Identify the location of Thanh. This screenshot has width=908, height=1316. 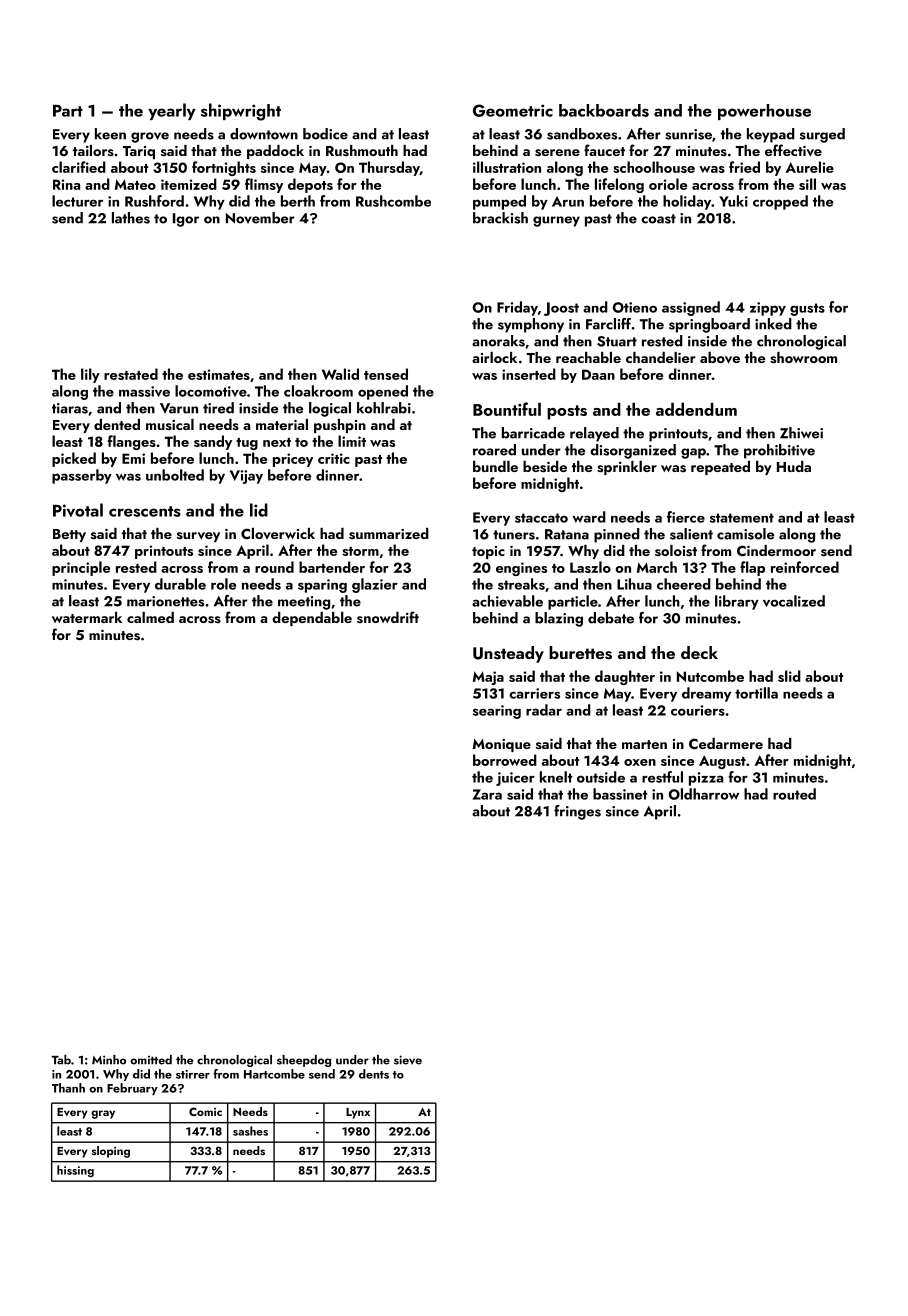
(68, 1088).
